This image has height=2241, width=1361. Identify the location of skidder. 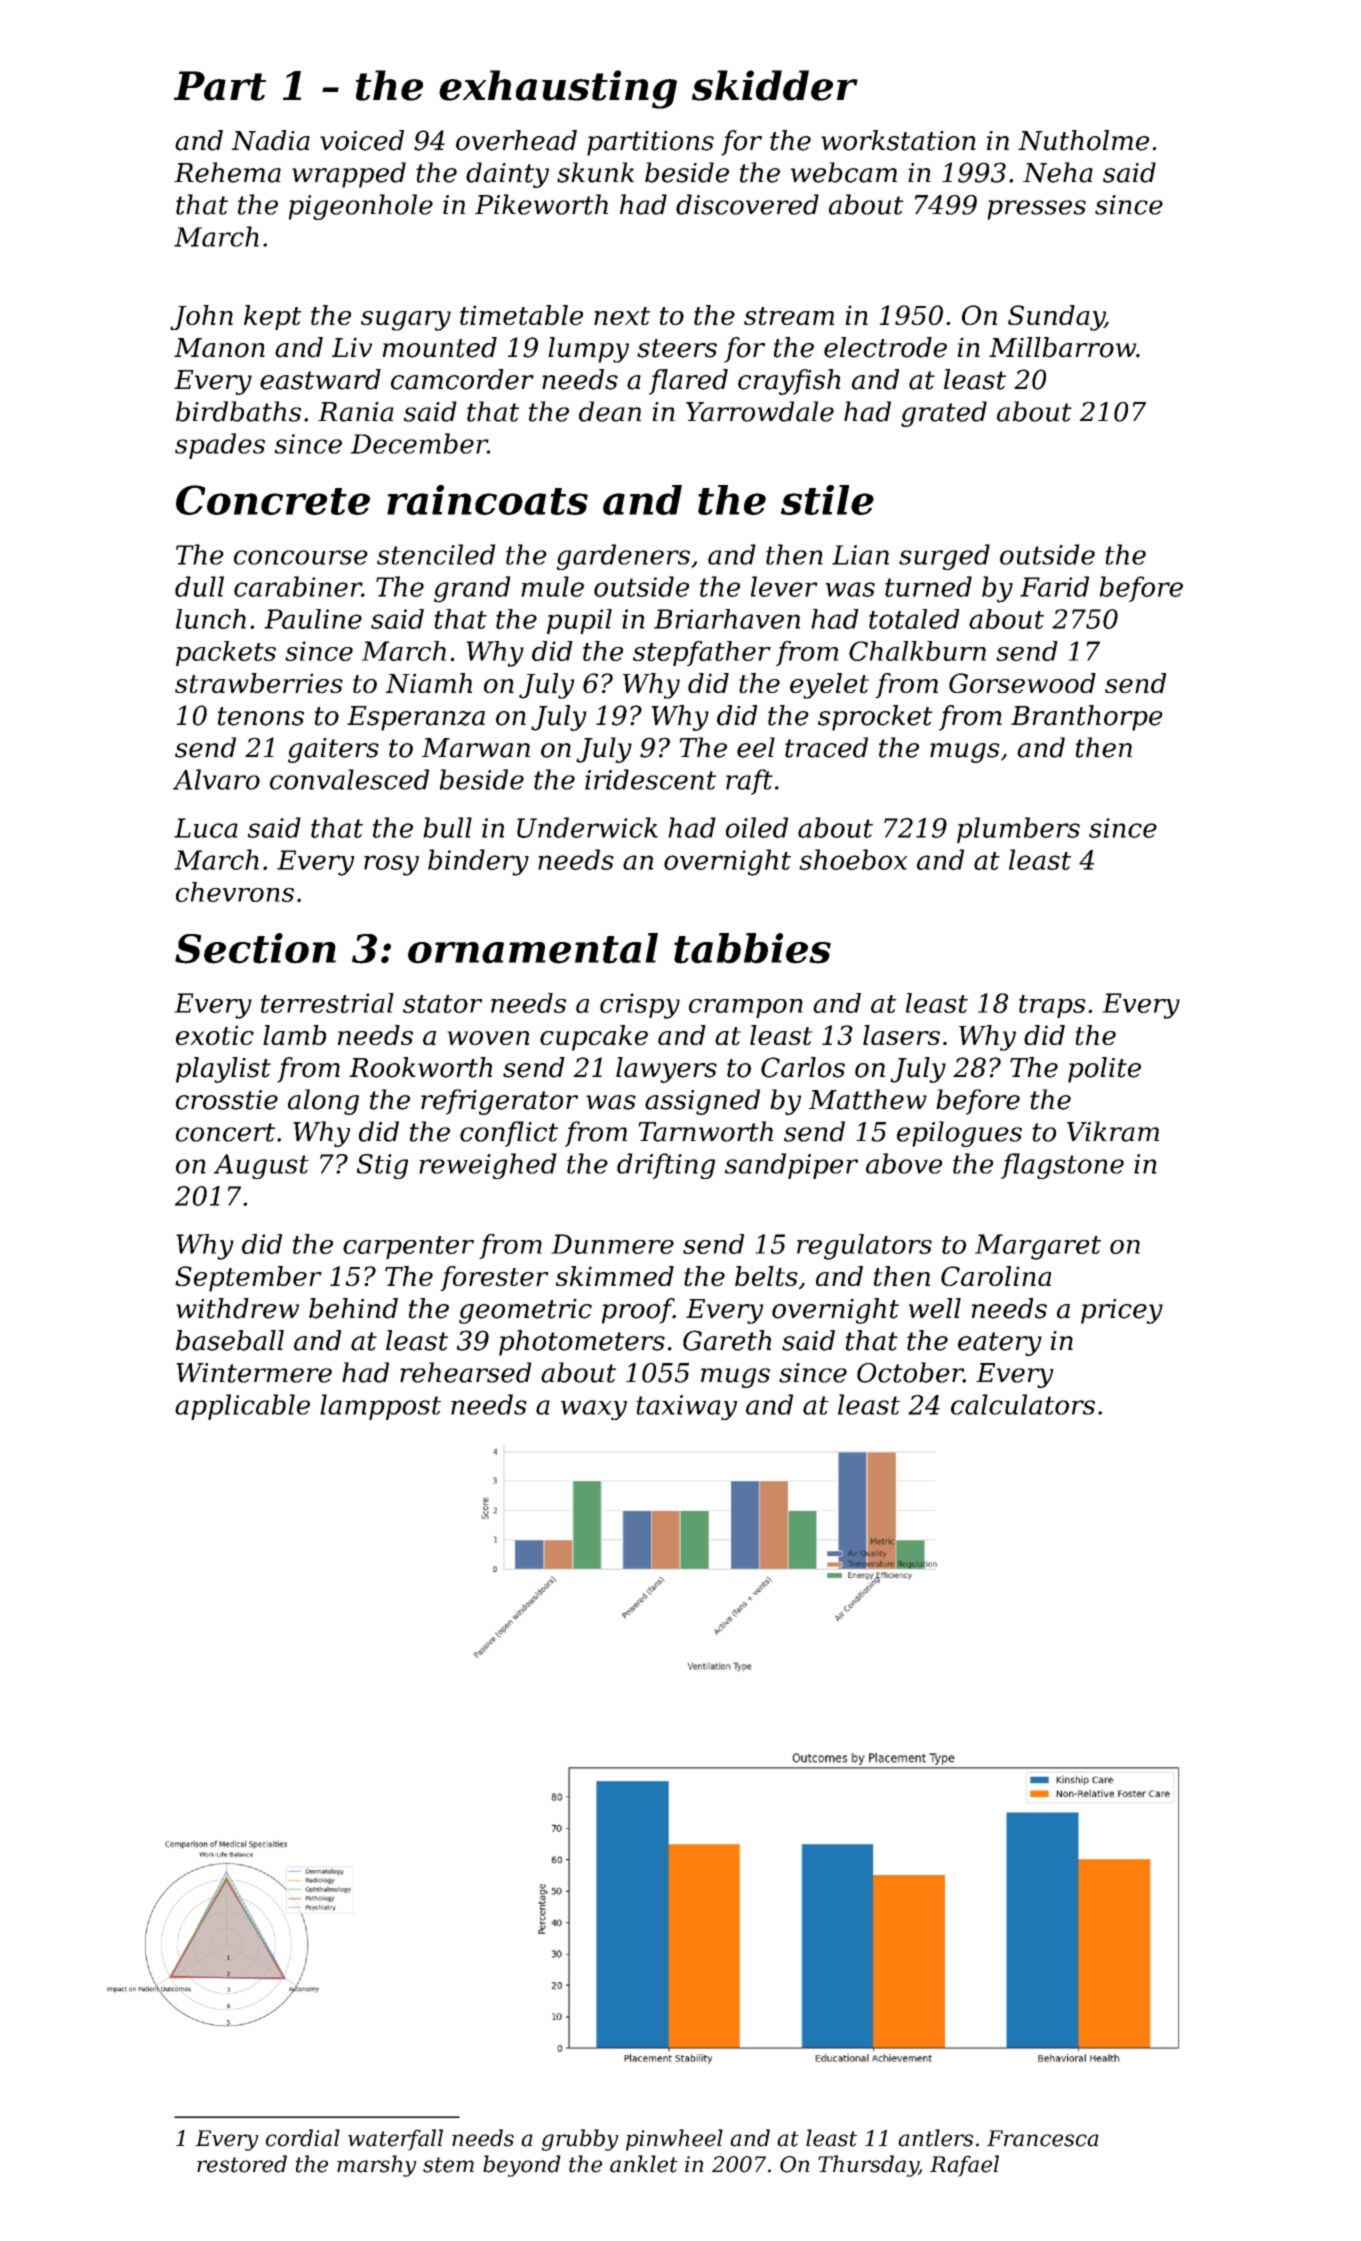
(775, 85).
